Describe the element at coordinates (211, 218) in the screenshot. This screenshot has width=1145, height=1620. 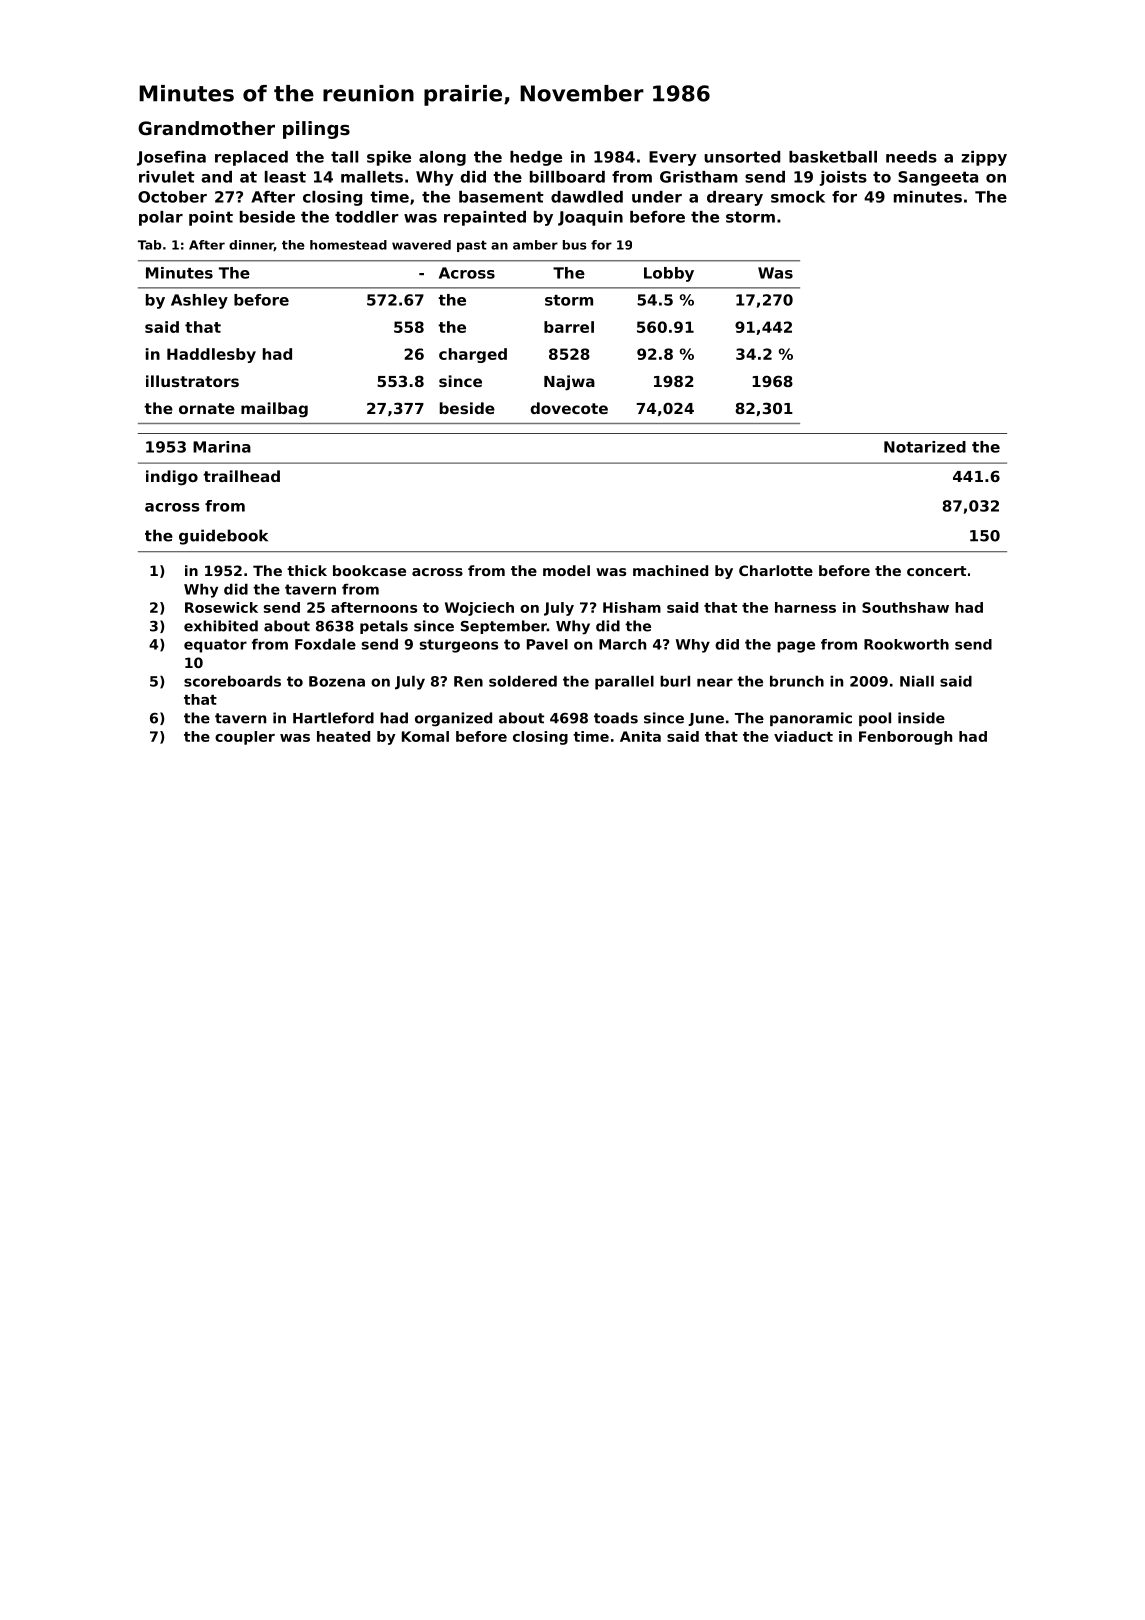
I see `point` at that location.
